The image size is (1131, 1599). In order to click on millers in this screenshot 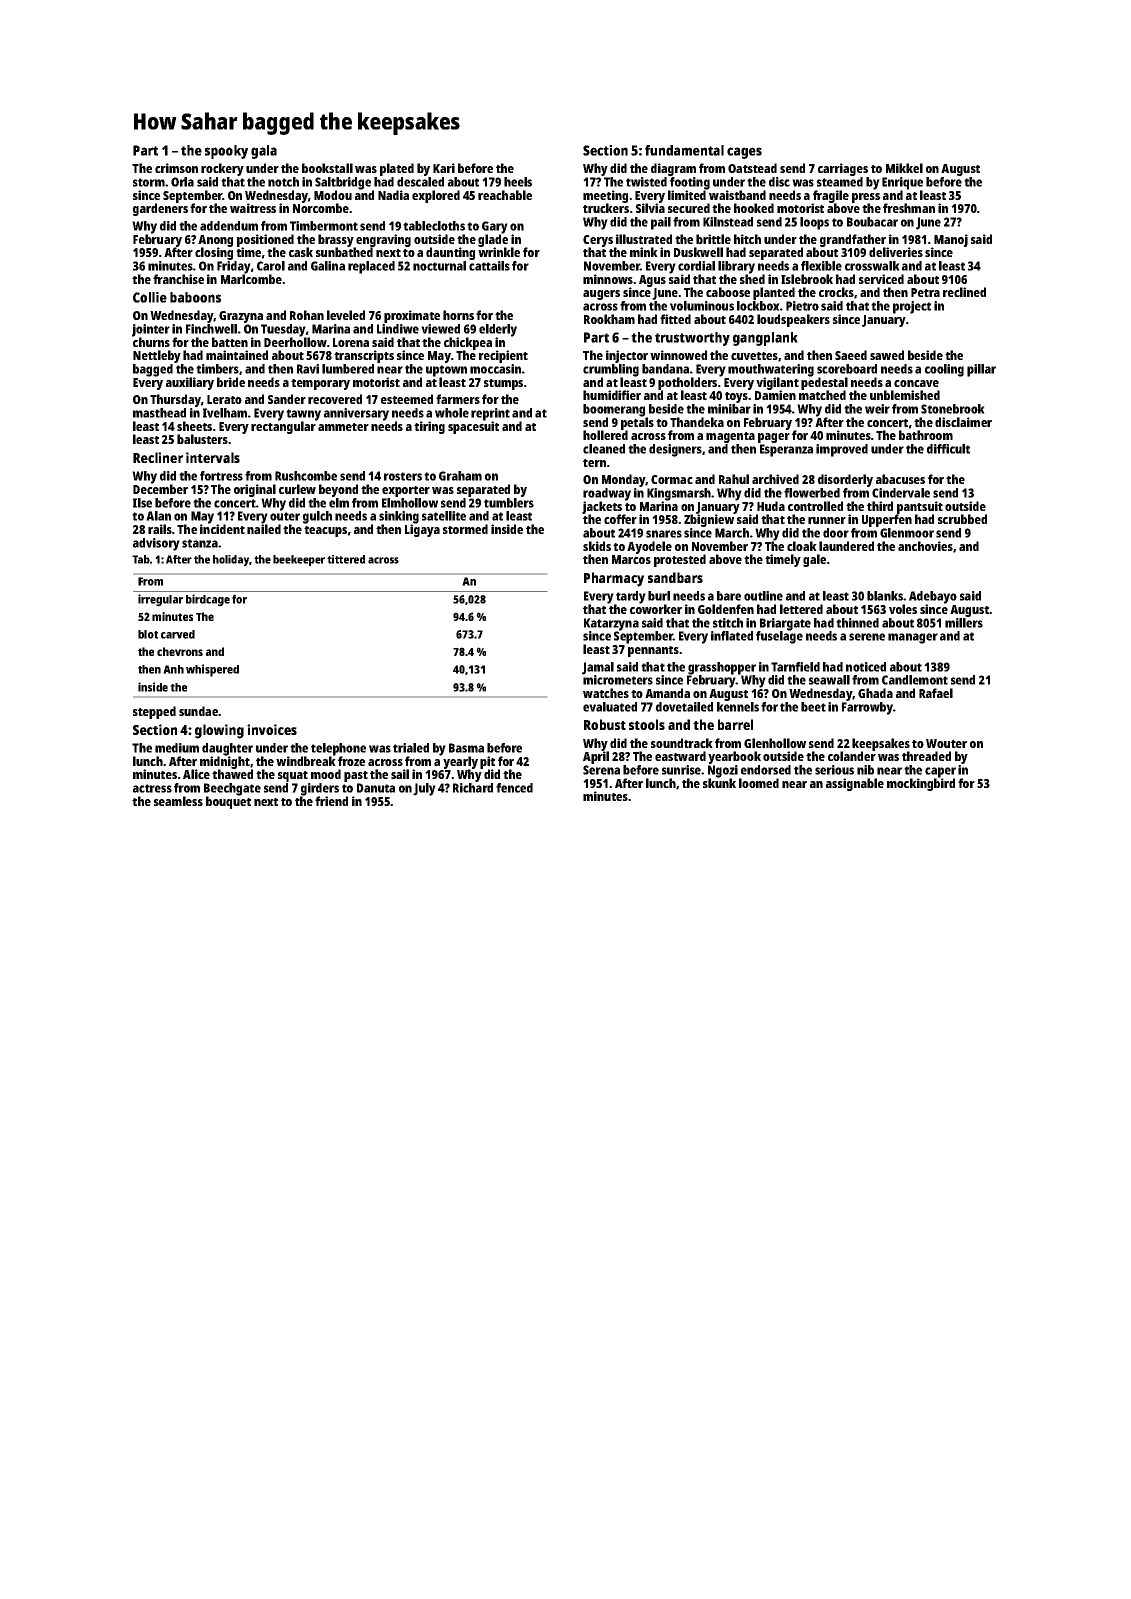, I will do `click(964, 623)`.
